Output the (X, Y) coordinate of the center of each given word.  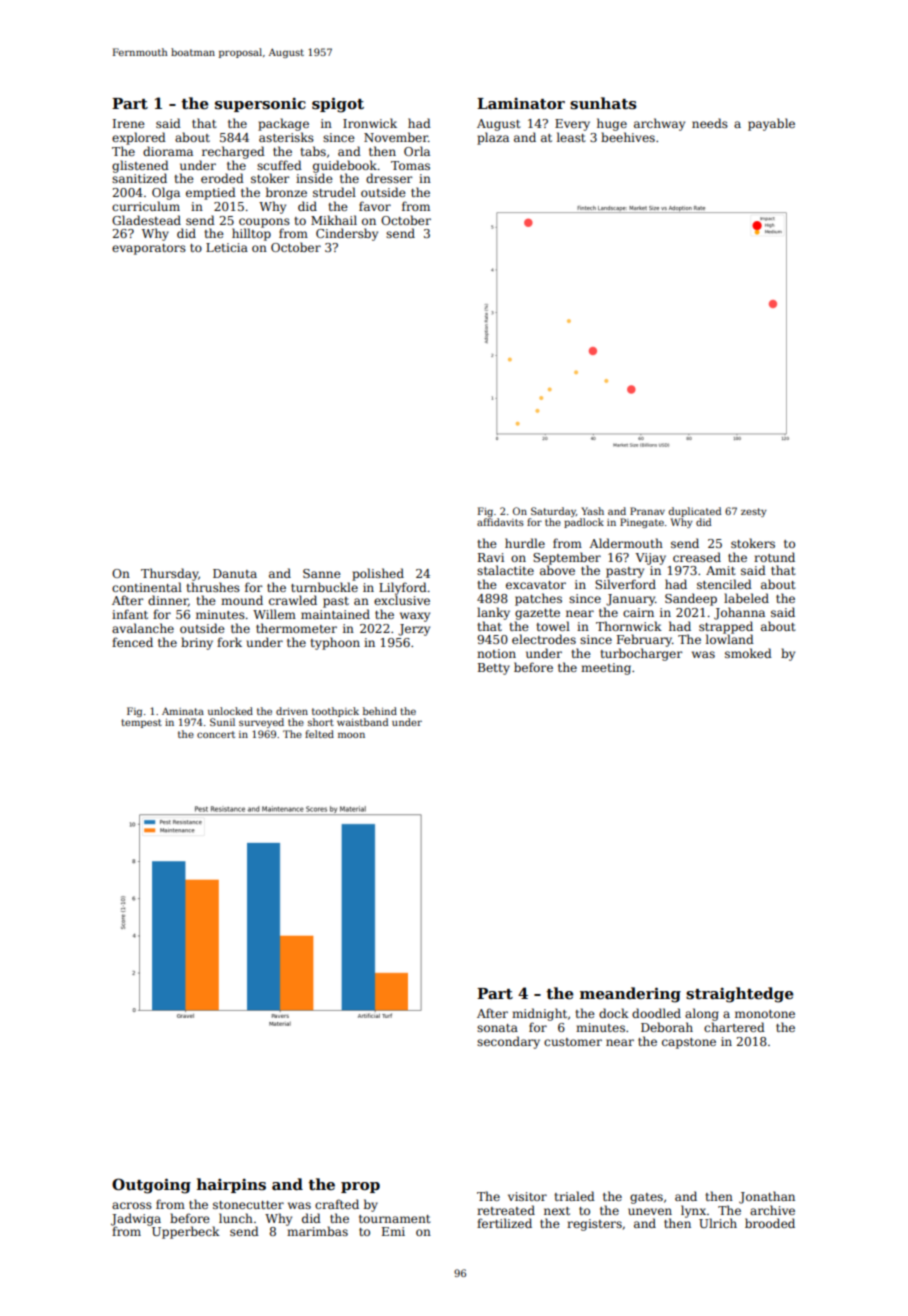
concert (216, 734)
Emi (393, 1231)
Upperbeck (186, 1232)
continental (147, 587)
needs (710, 123)
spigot (338, 105)
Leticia (227, 247)
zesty (754, 512)
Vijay (650, 559)
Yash (592, 511)
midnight (539, 1014)
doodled (656, 1013)
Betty (494, 669)
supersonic (260, 105)
